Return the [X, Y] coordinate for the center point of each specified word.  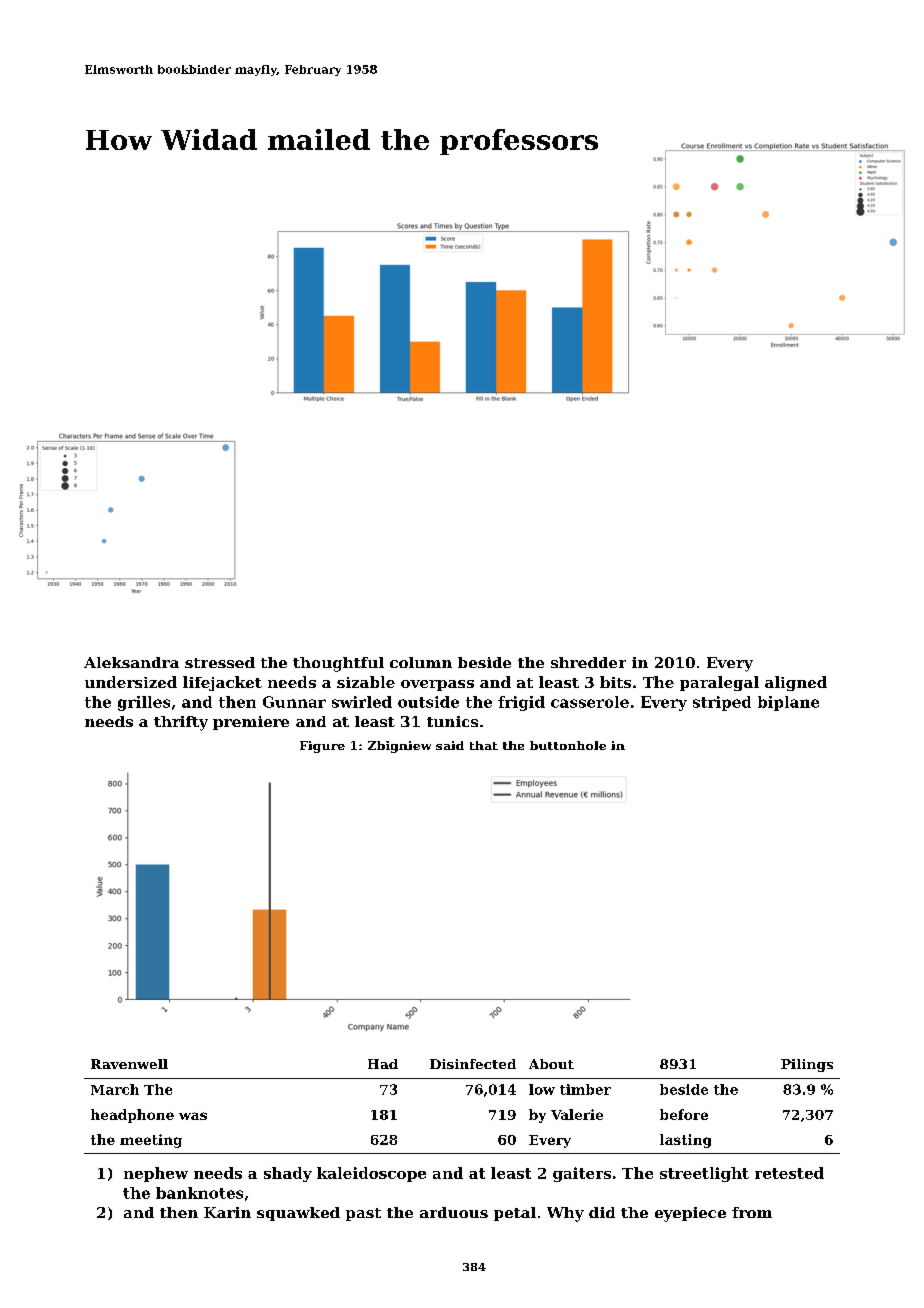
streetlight [704, 1174]
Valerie [577, 1114]
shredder [588, 662]
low [542, 1089]
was [193, 1116]
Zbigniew [399, 747]
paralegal [719, 683]
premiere [251, 723]
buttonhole [568, 745]
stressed [220, 662]
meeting [151, 1141]
